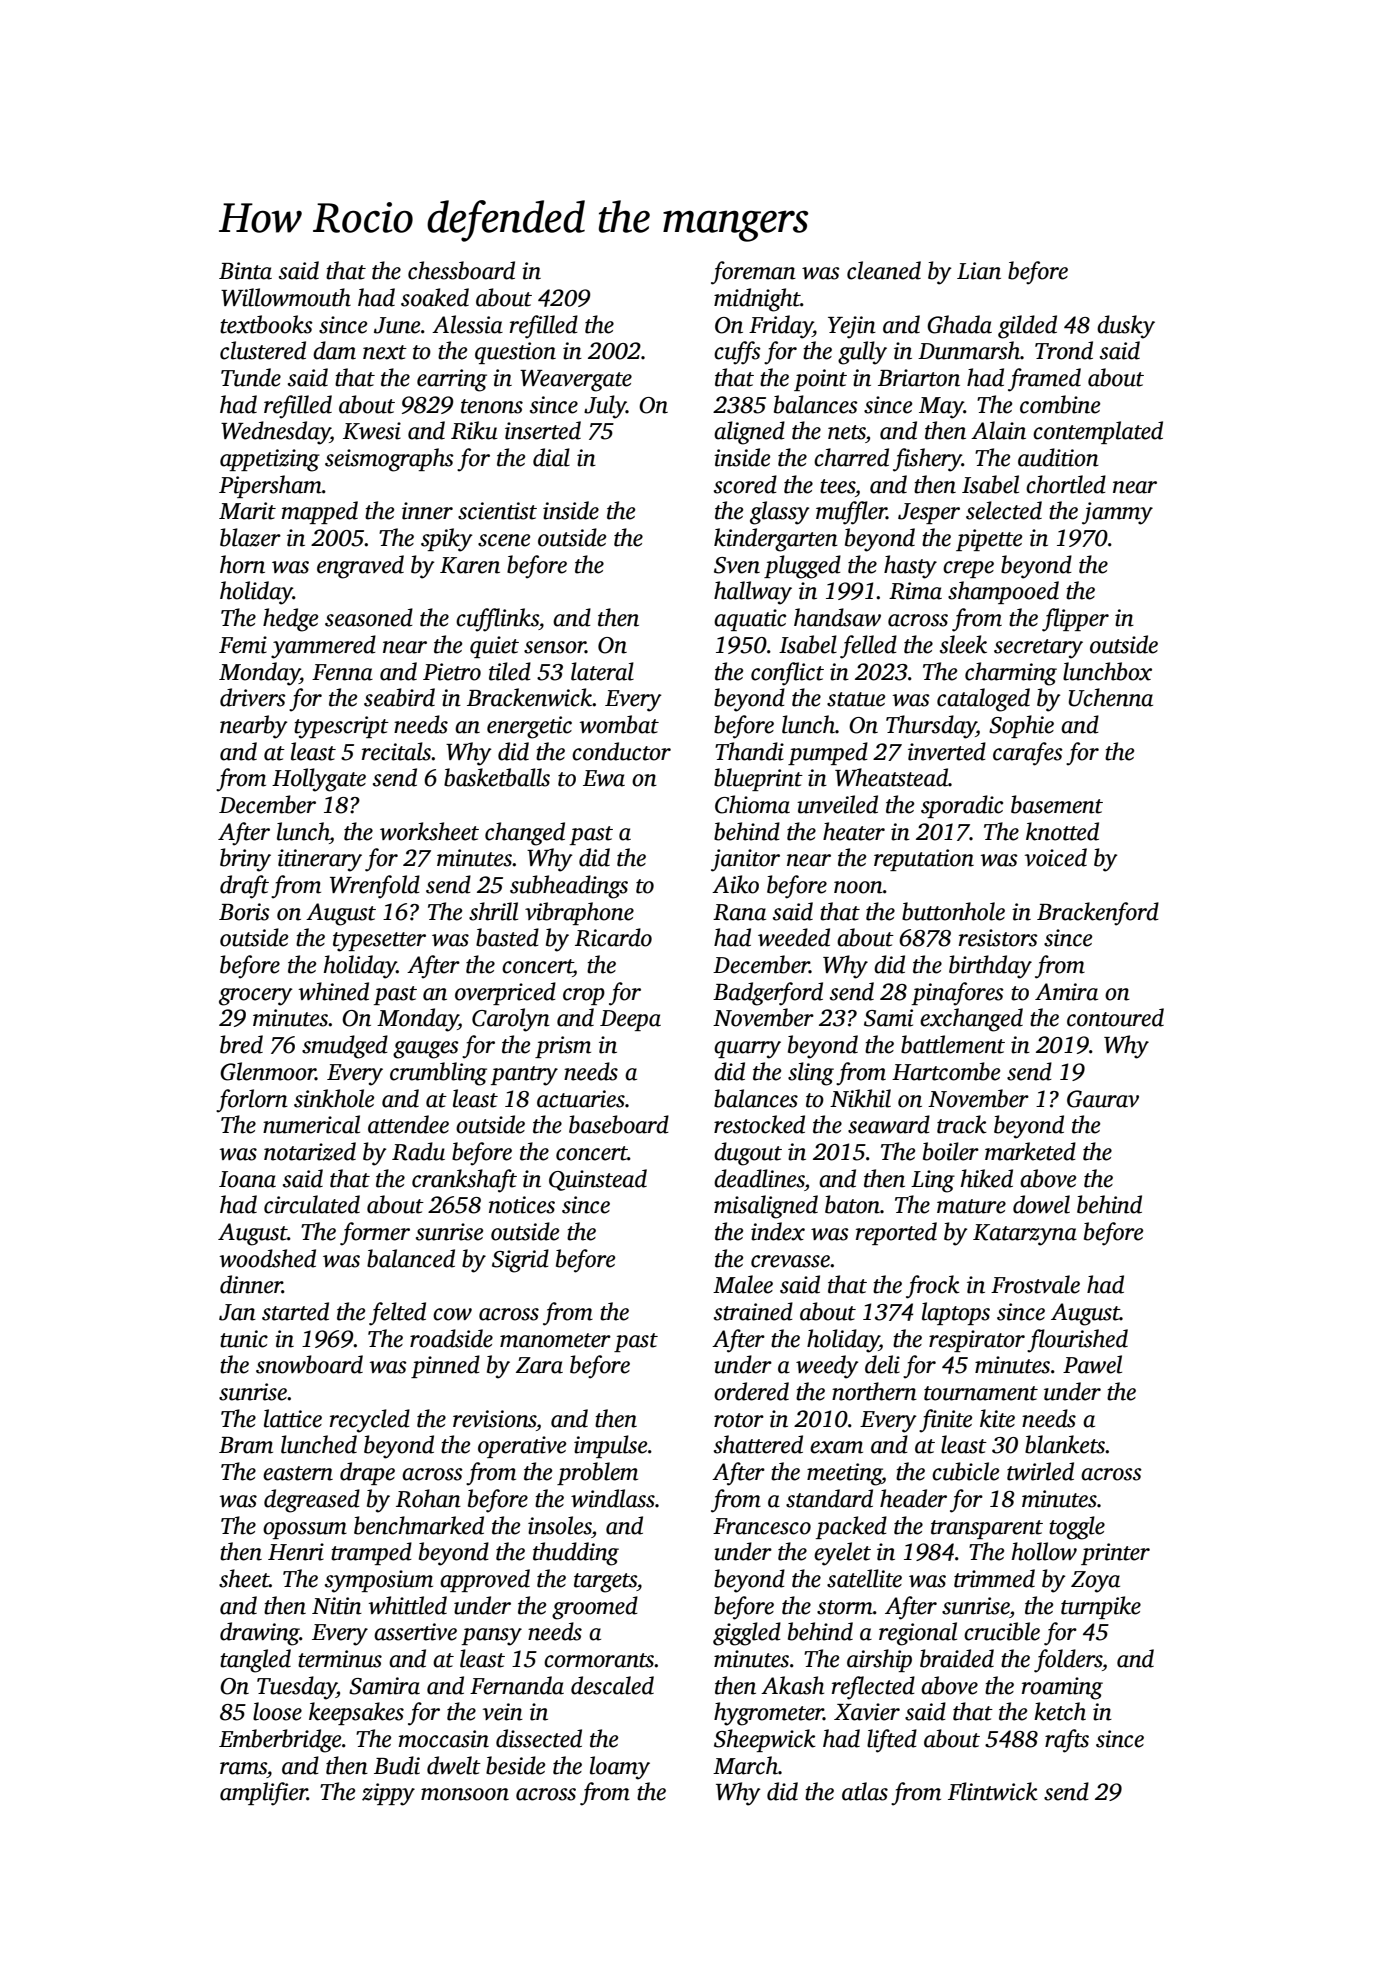 The width and height of the screenshot is (1386, 1969). I want to click on cleaned, so click(884, 270).
